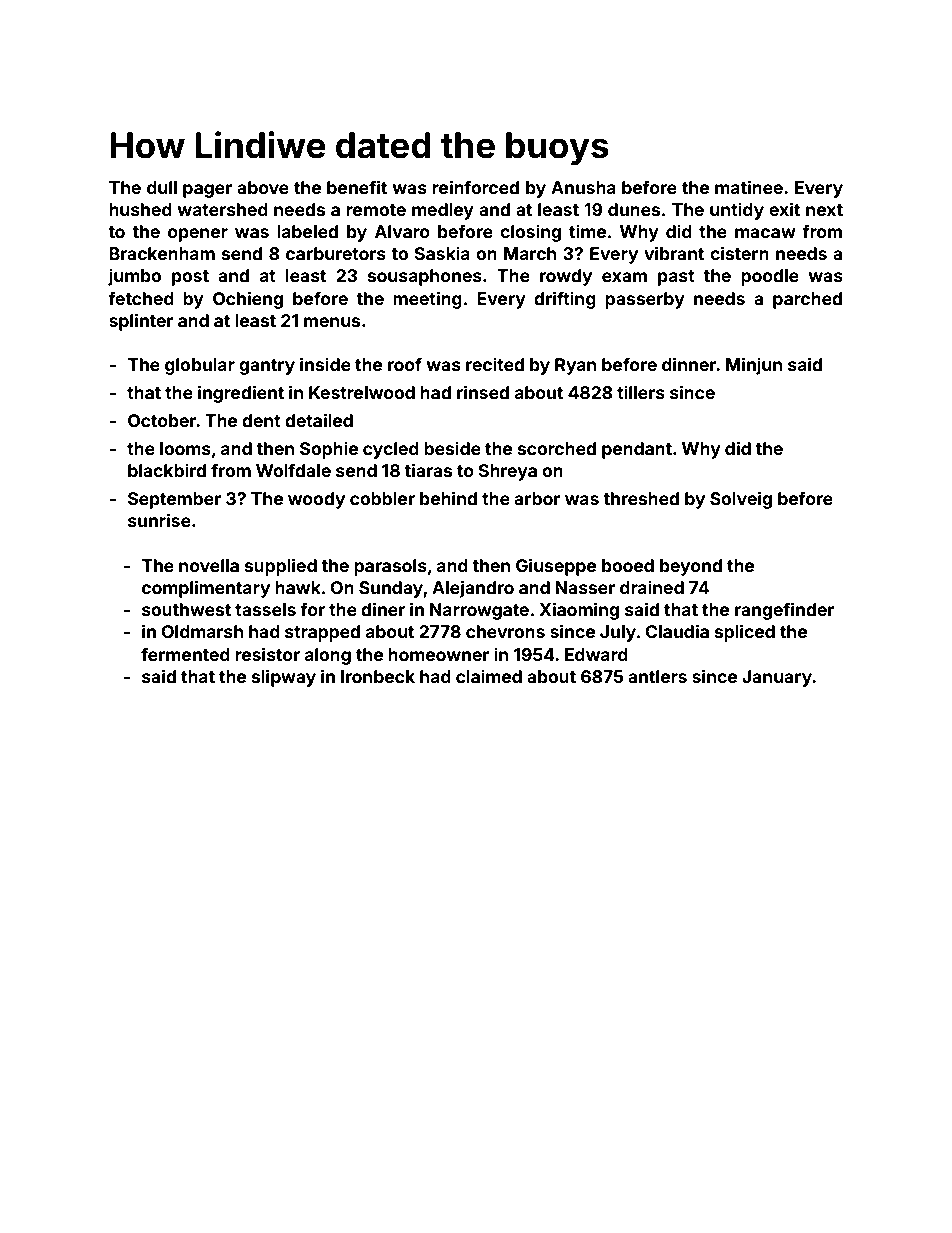 The height and width of the image is (1233, 952). I want to click on Anusha, so click(583, 187).
